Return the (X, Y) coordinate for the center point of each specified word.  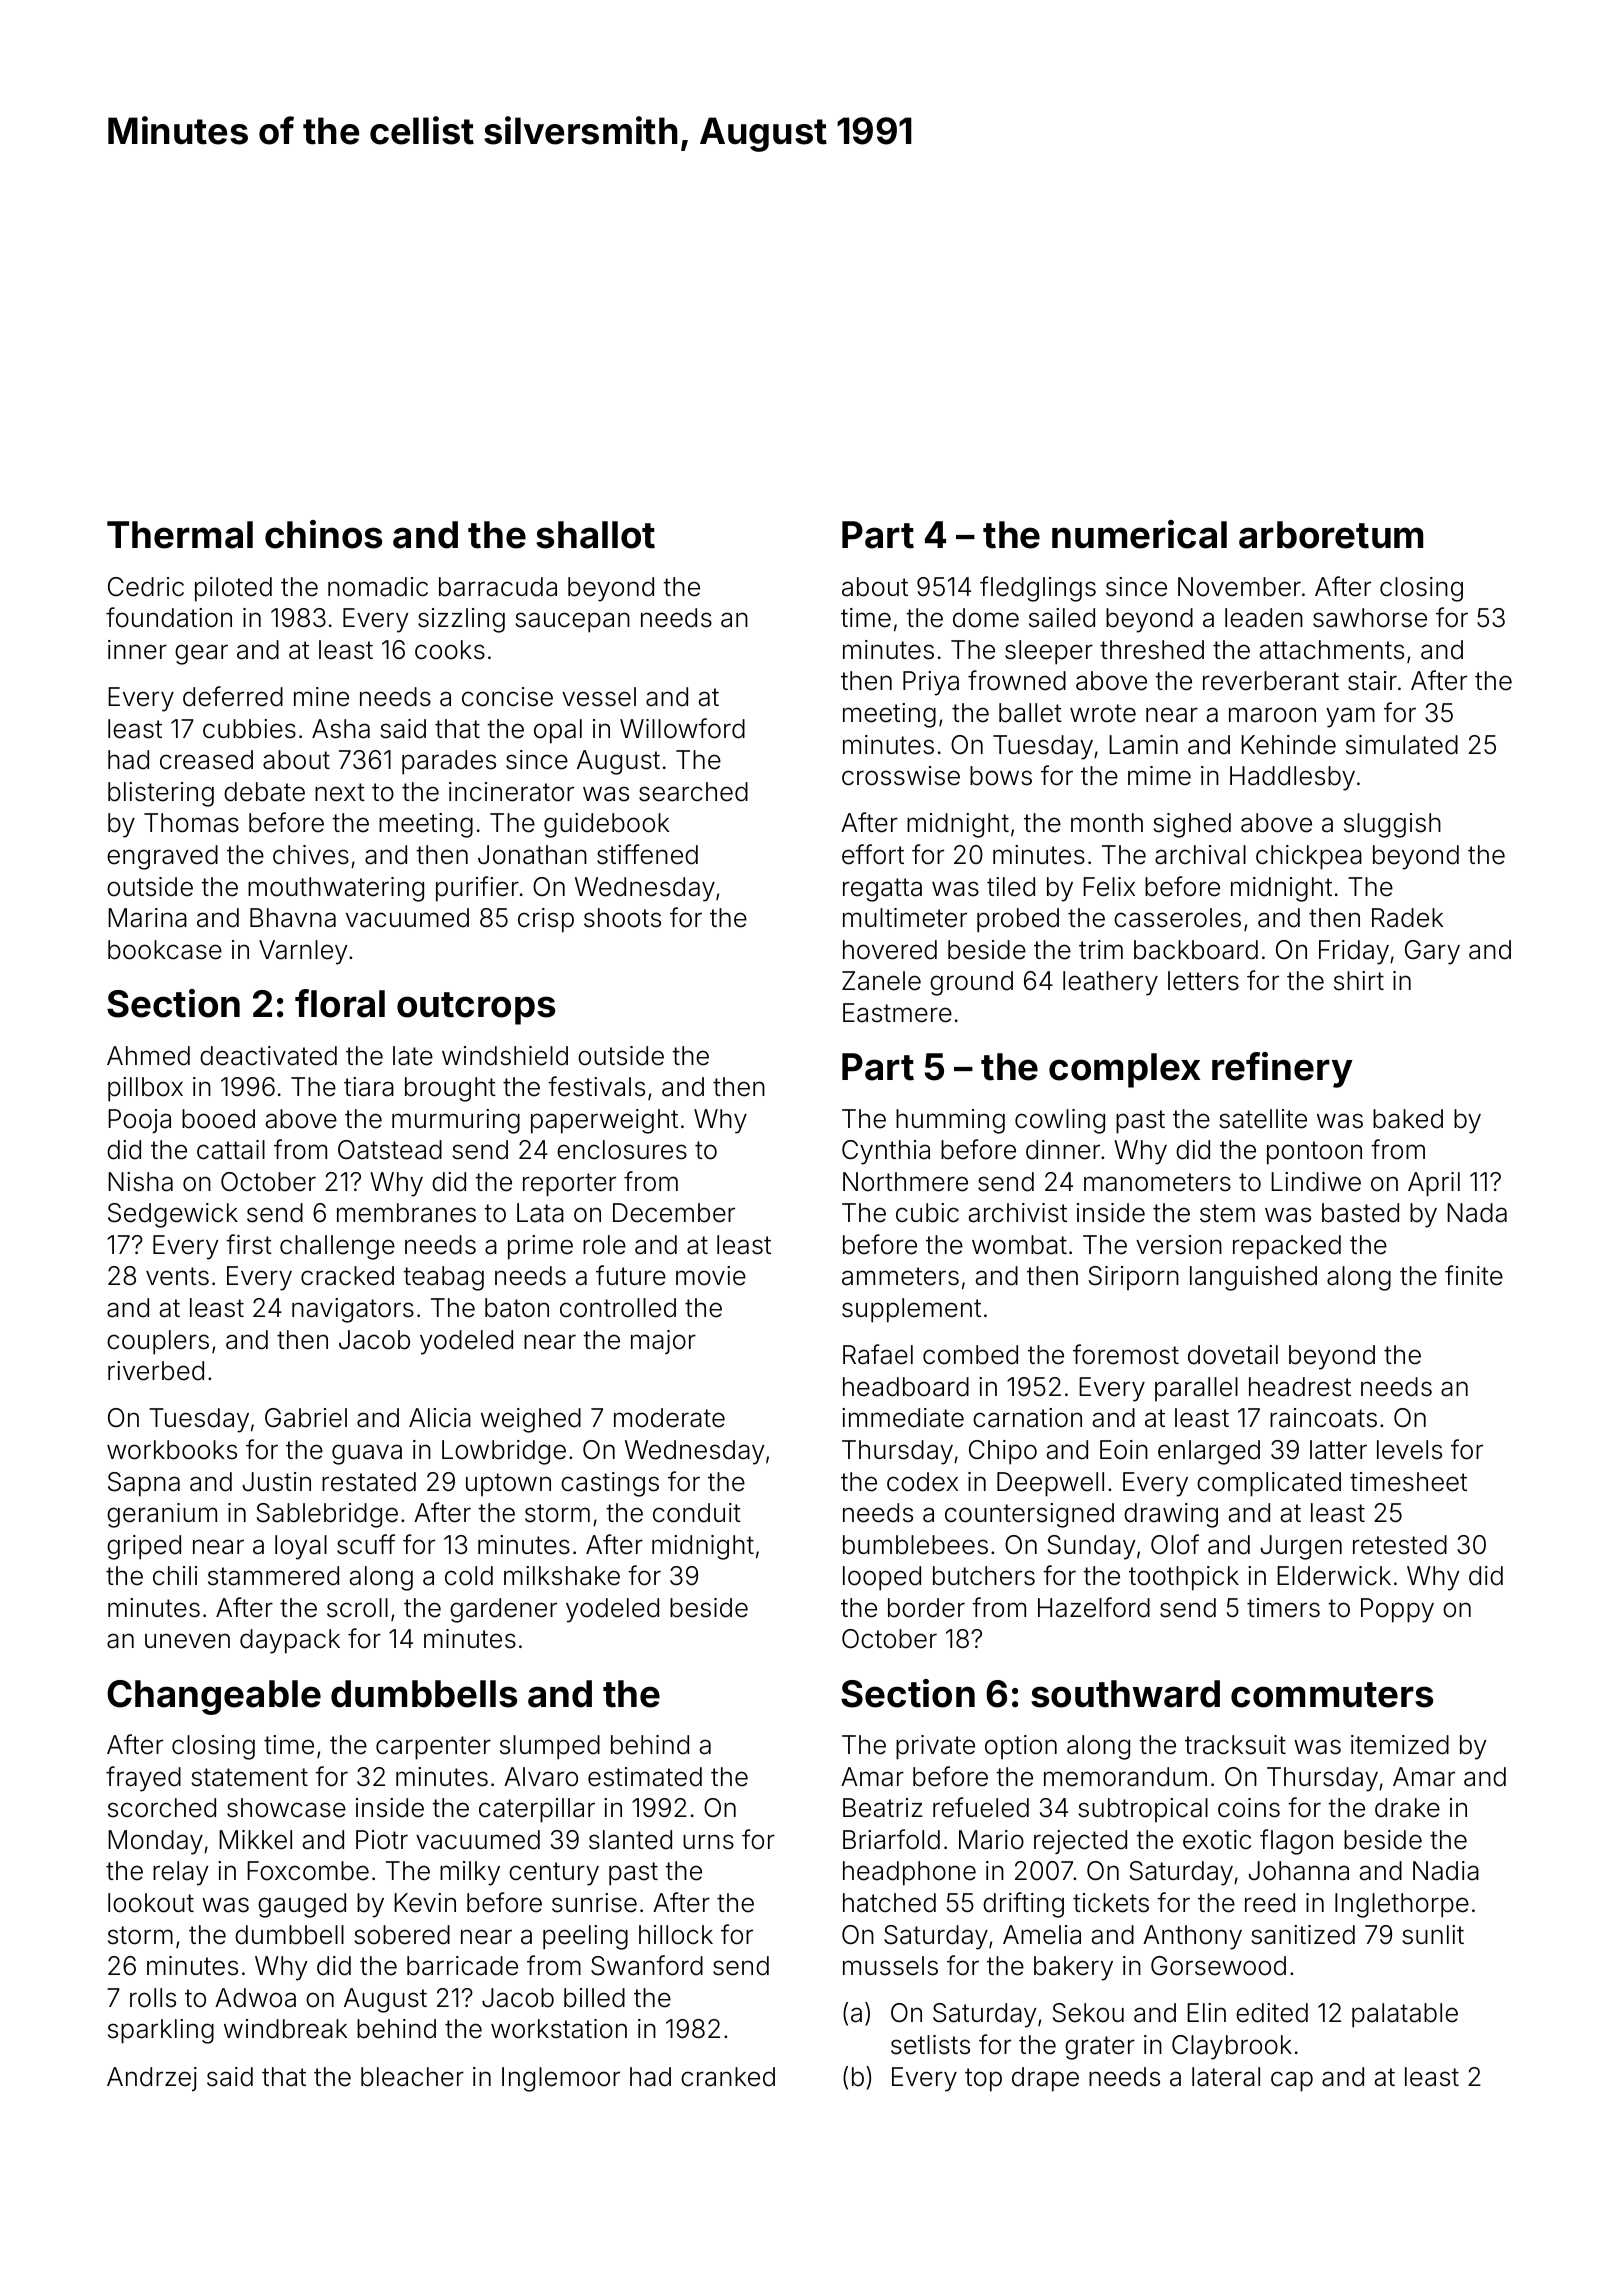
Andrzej (152, 2079)
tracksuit (1235, 1745)
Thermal (180, 535)
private (935, 1747)
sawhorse (1370, 618)
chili (175, 1576)
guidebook (606, 825)
